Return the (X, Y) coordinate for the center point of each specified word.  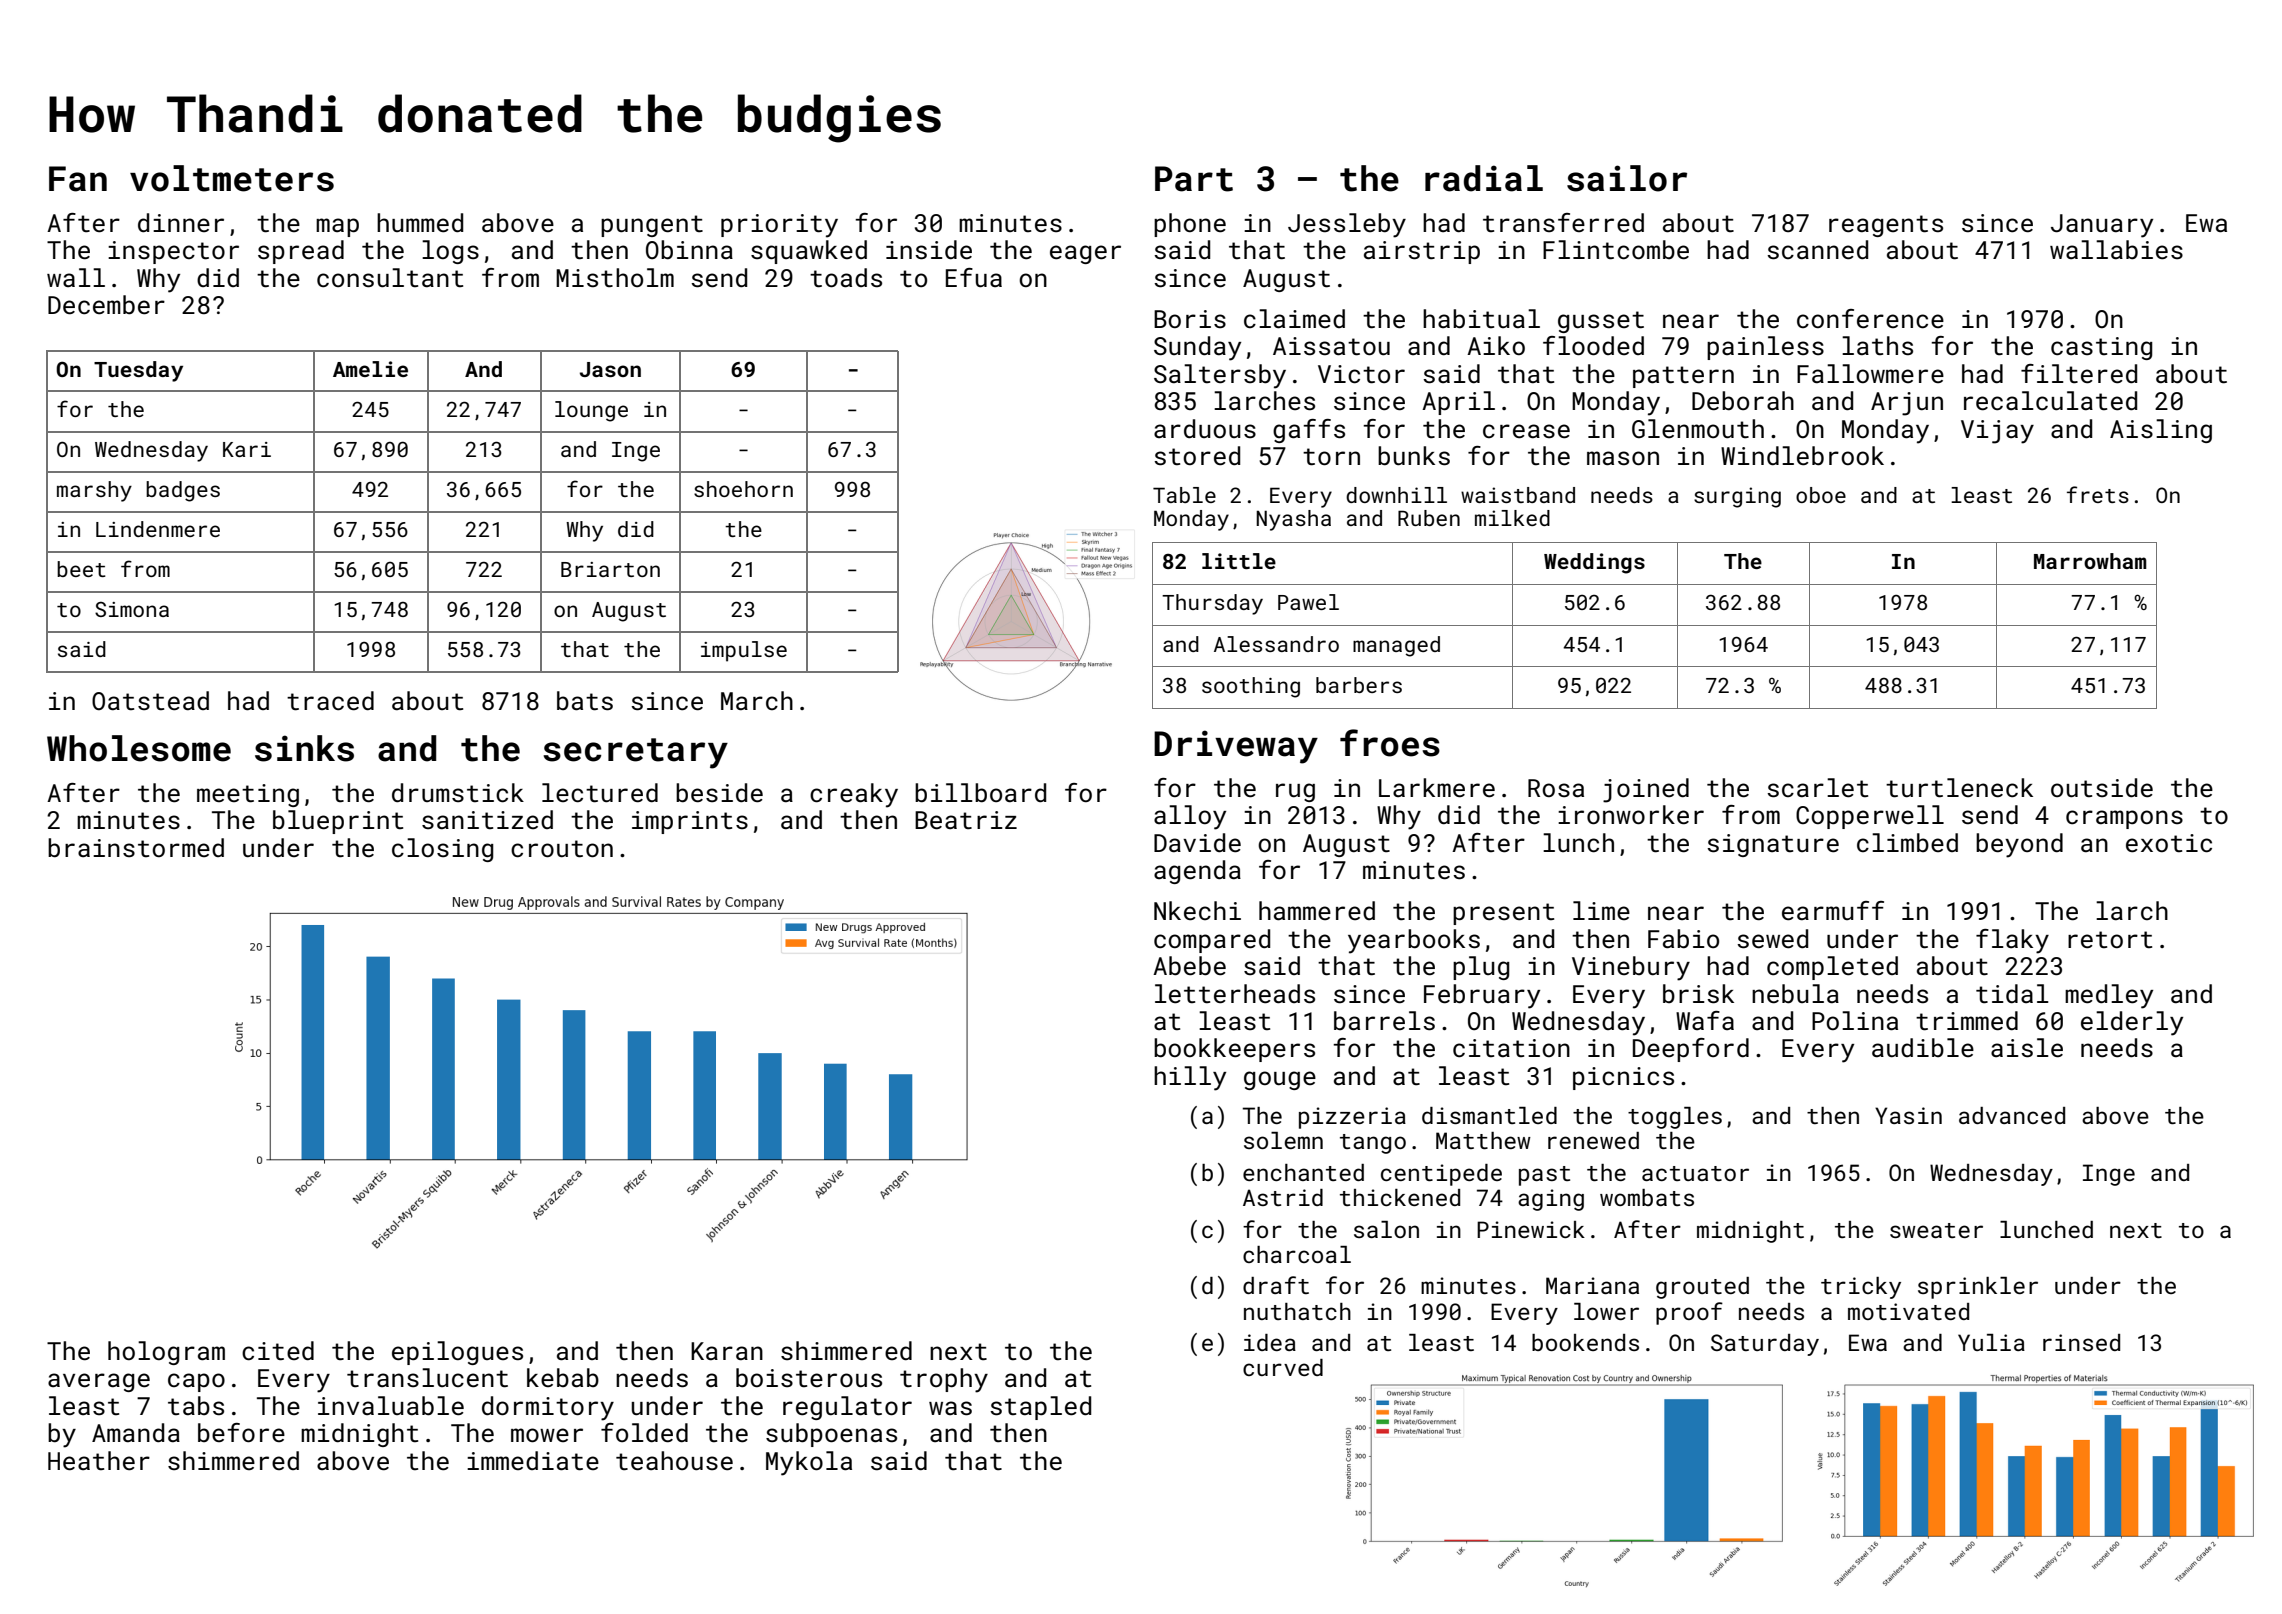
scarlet (1817, 788)
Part (1194, 179)
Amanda (136, 1432)
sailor (1627, 178)
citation (1511, 1048)
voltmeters (232, 178)
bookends (1585, 1342)
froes (1390, 743)
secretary (635, 753)
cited (278, 1351)
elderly (2132, 1023)
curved (1283, 1367)
